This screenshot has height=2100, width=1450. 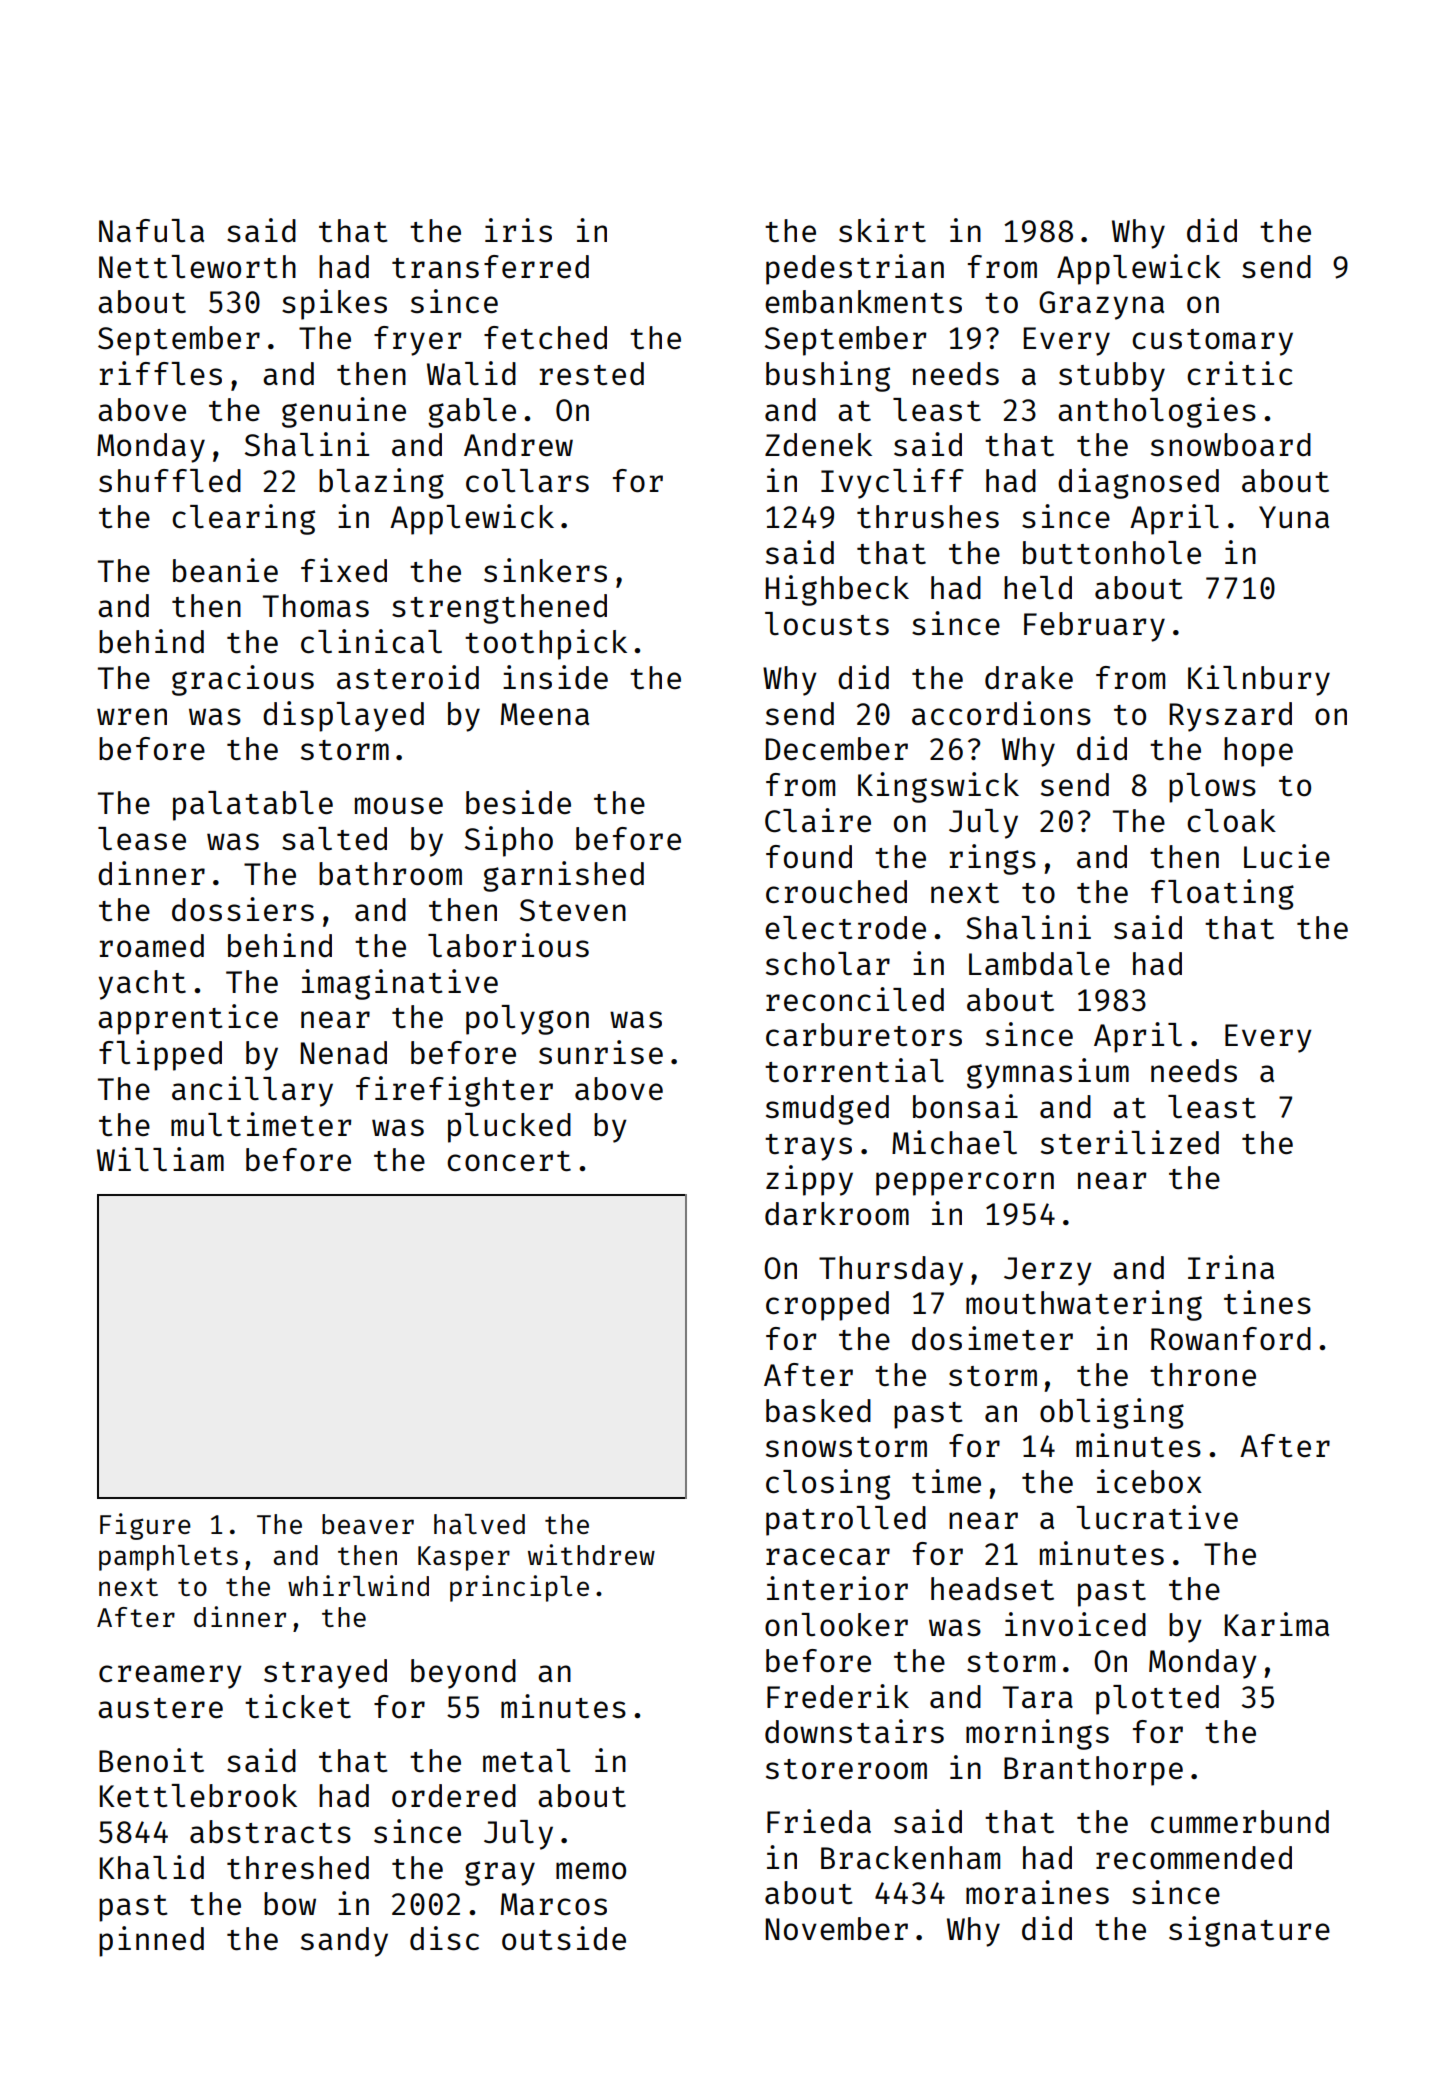 I want to click on electrode, so click(x=845, y=928).
